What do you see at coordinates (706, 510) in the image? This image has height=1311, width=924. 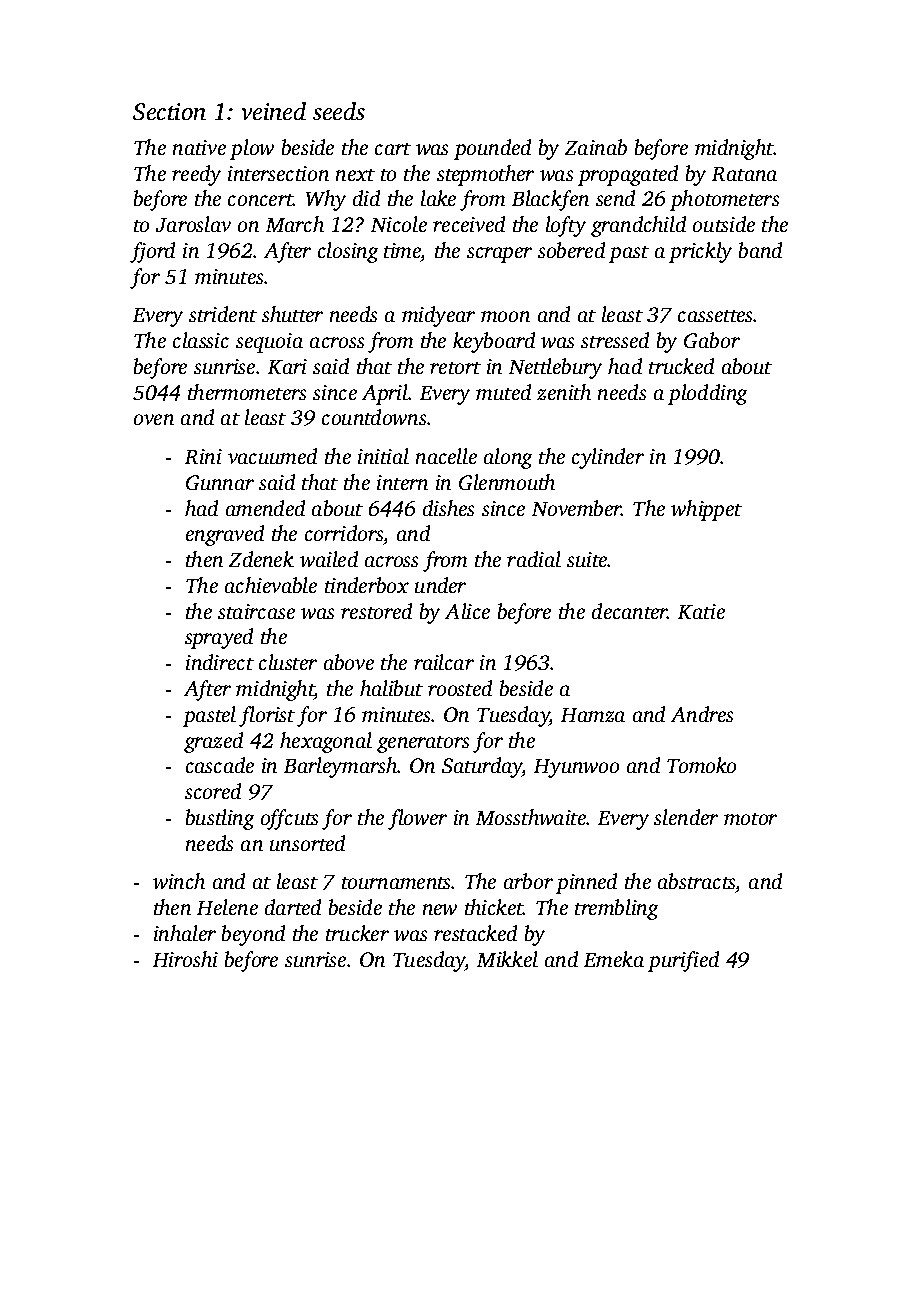 I see `whippet` at bounding box center [706, 510].
